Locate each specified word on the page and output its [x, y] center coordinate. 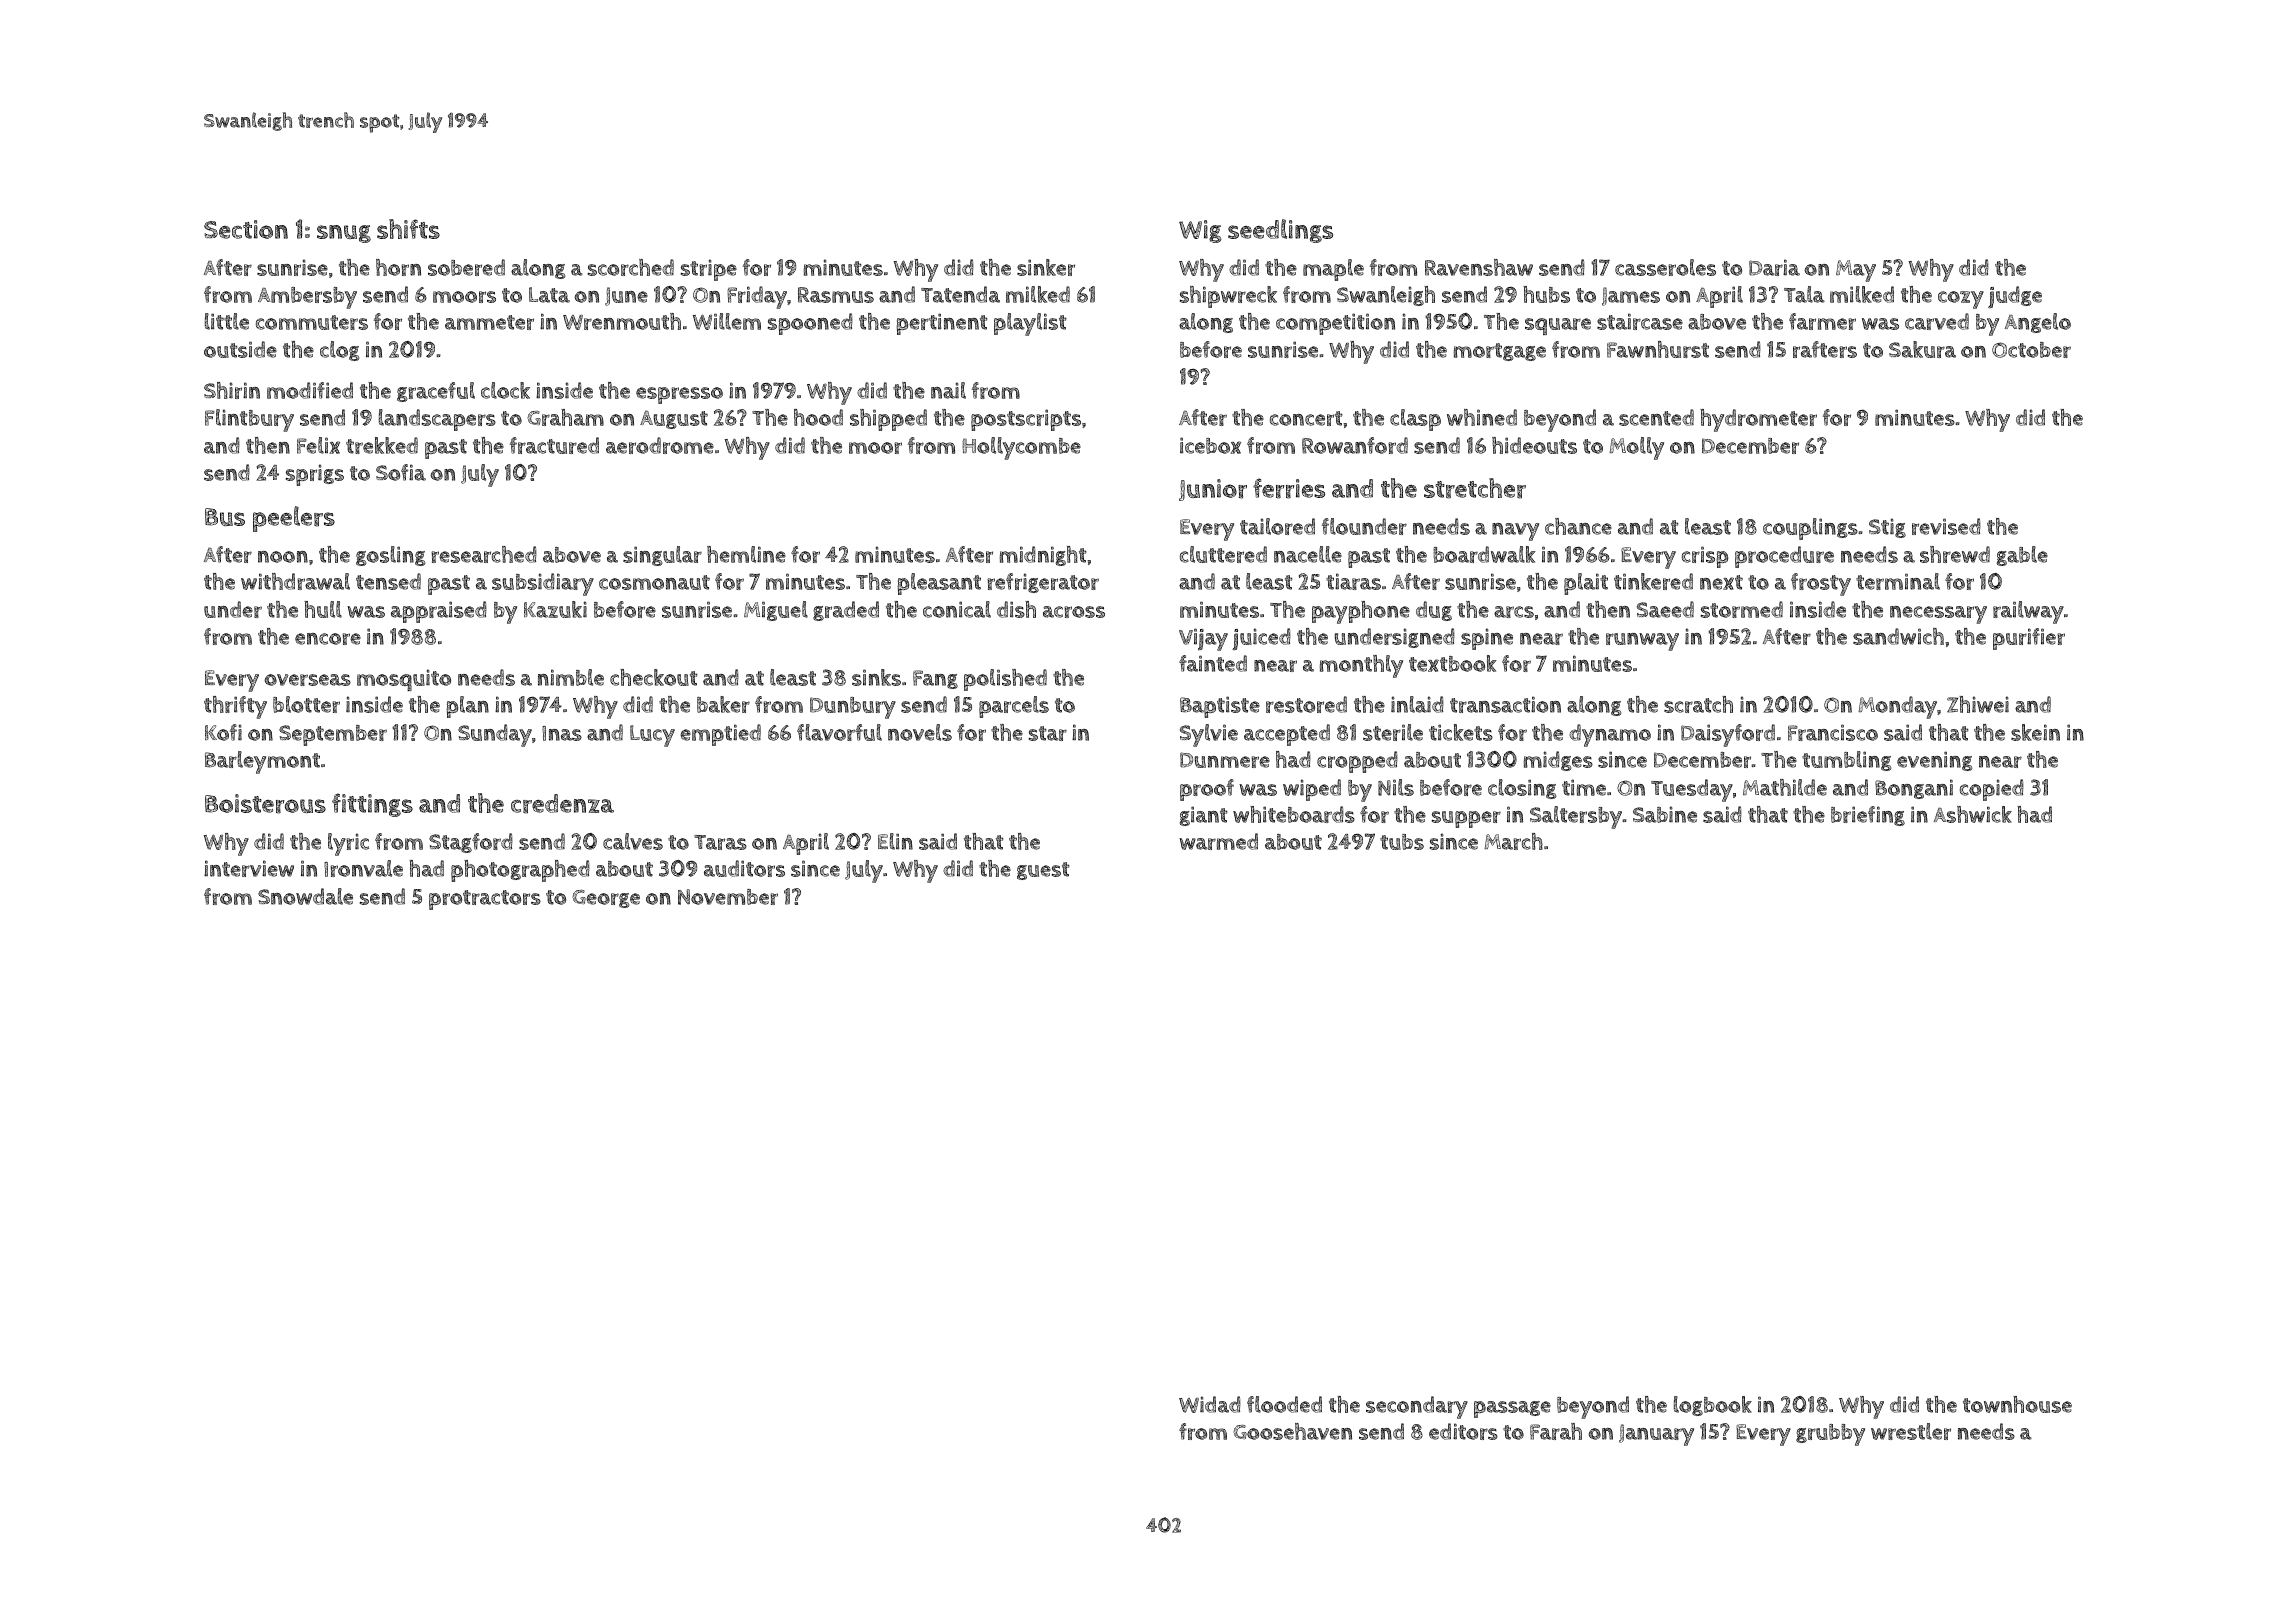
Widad [1210, 1404]
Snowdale [305, 896]
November [728, 897]
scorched [631, 267]
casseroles [1665, 267]
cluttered [1223, 554]
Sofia [401, 472]
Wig [1200, 231]
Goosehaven [1292, 1431]
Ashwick [1973, 814]
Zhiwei [1978, 704]
